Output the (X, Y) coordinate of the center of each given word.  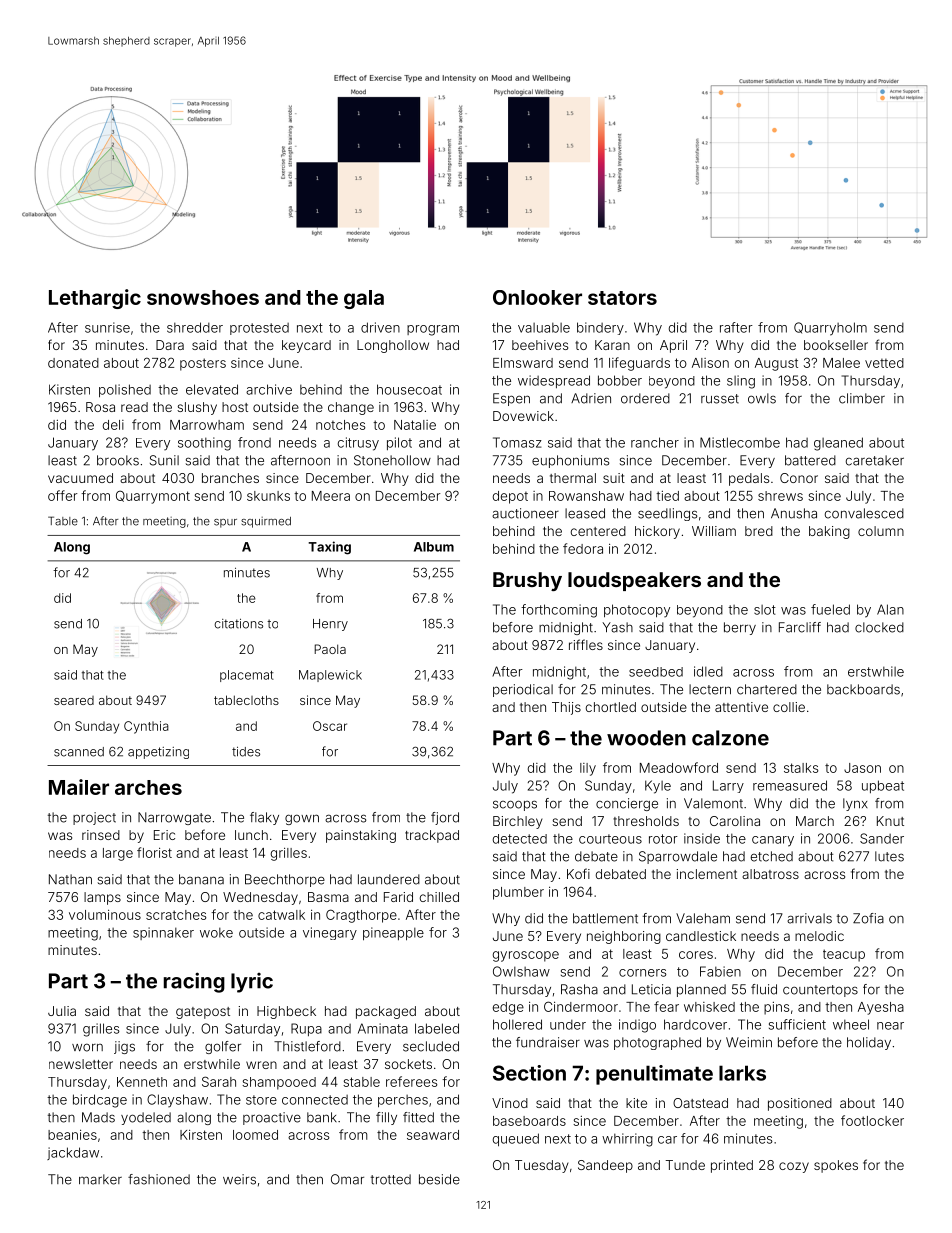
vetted (884, 363)
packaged (386, 1012)
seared (74, 700)
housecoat (409, 389)
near (890, 1026)
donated (73, 363)
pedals (749, 479)
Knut (890, 821)
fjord (445, 818)
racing (194, 982)
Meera (331, 496)
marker (100, 1179)
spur (225, 523)
